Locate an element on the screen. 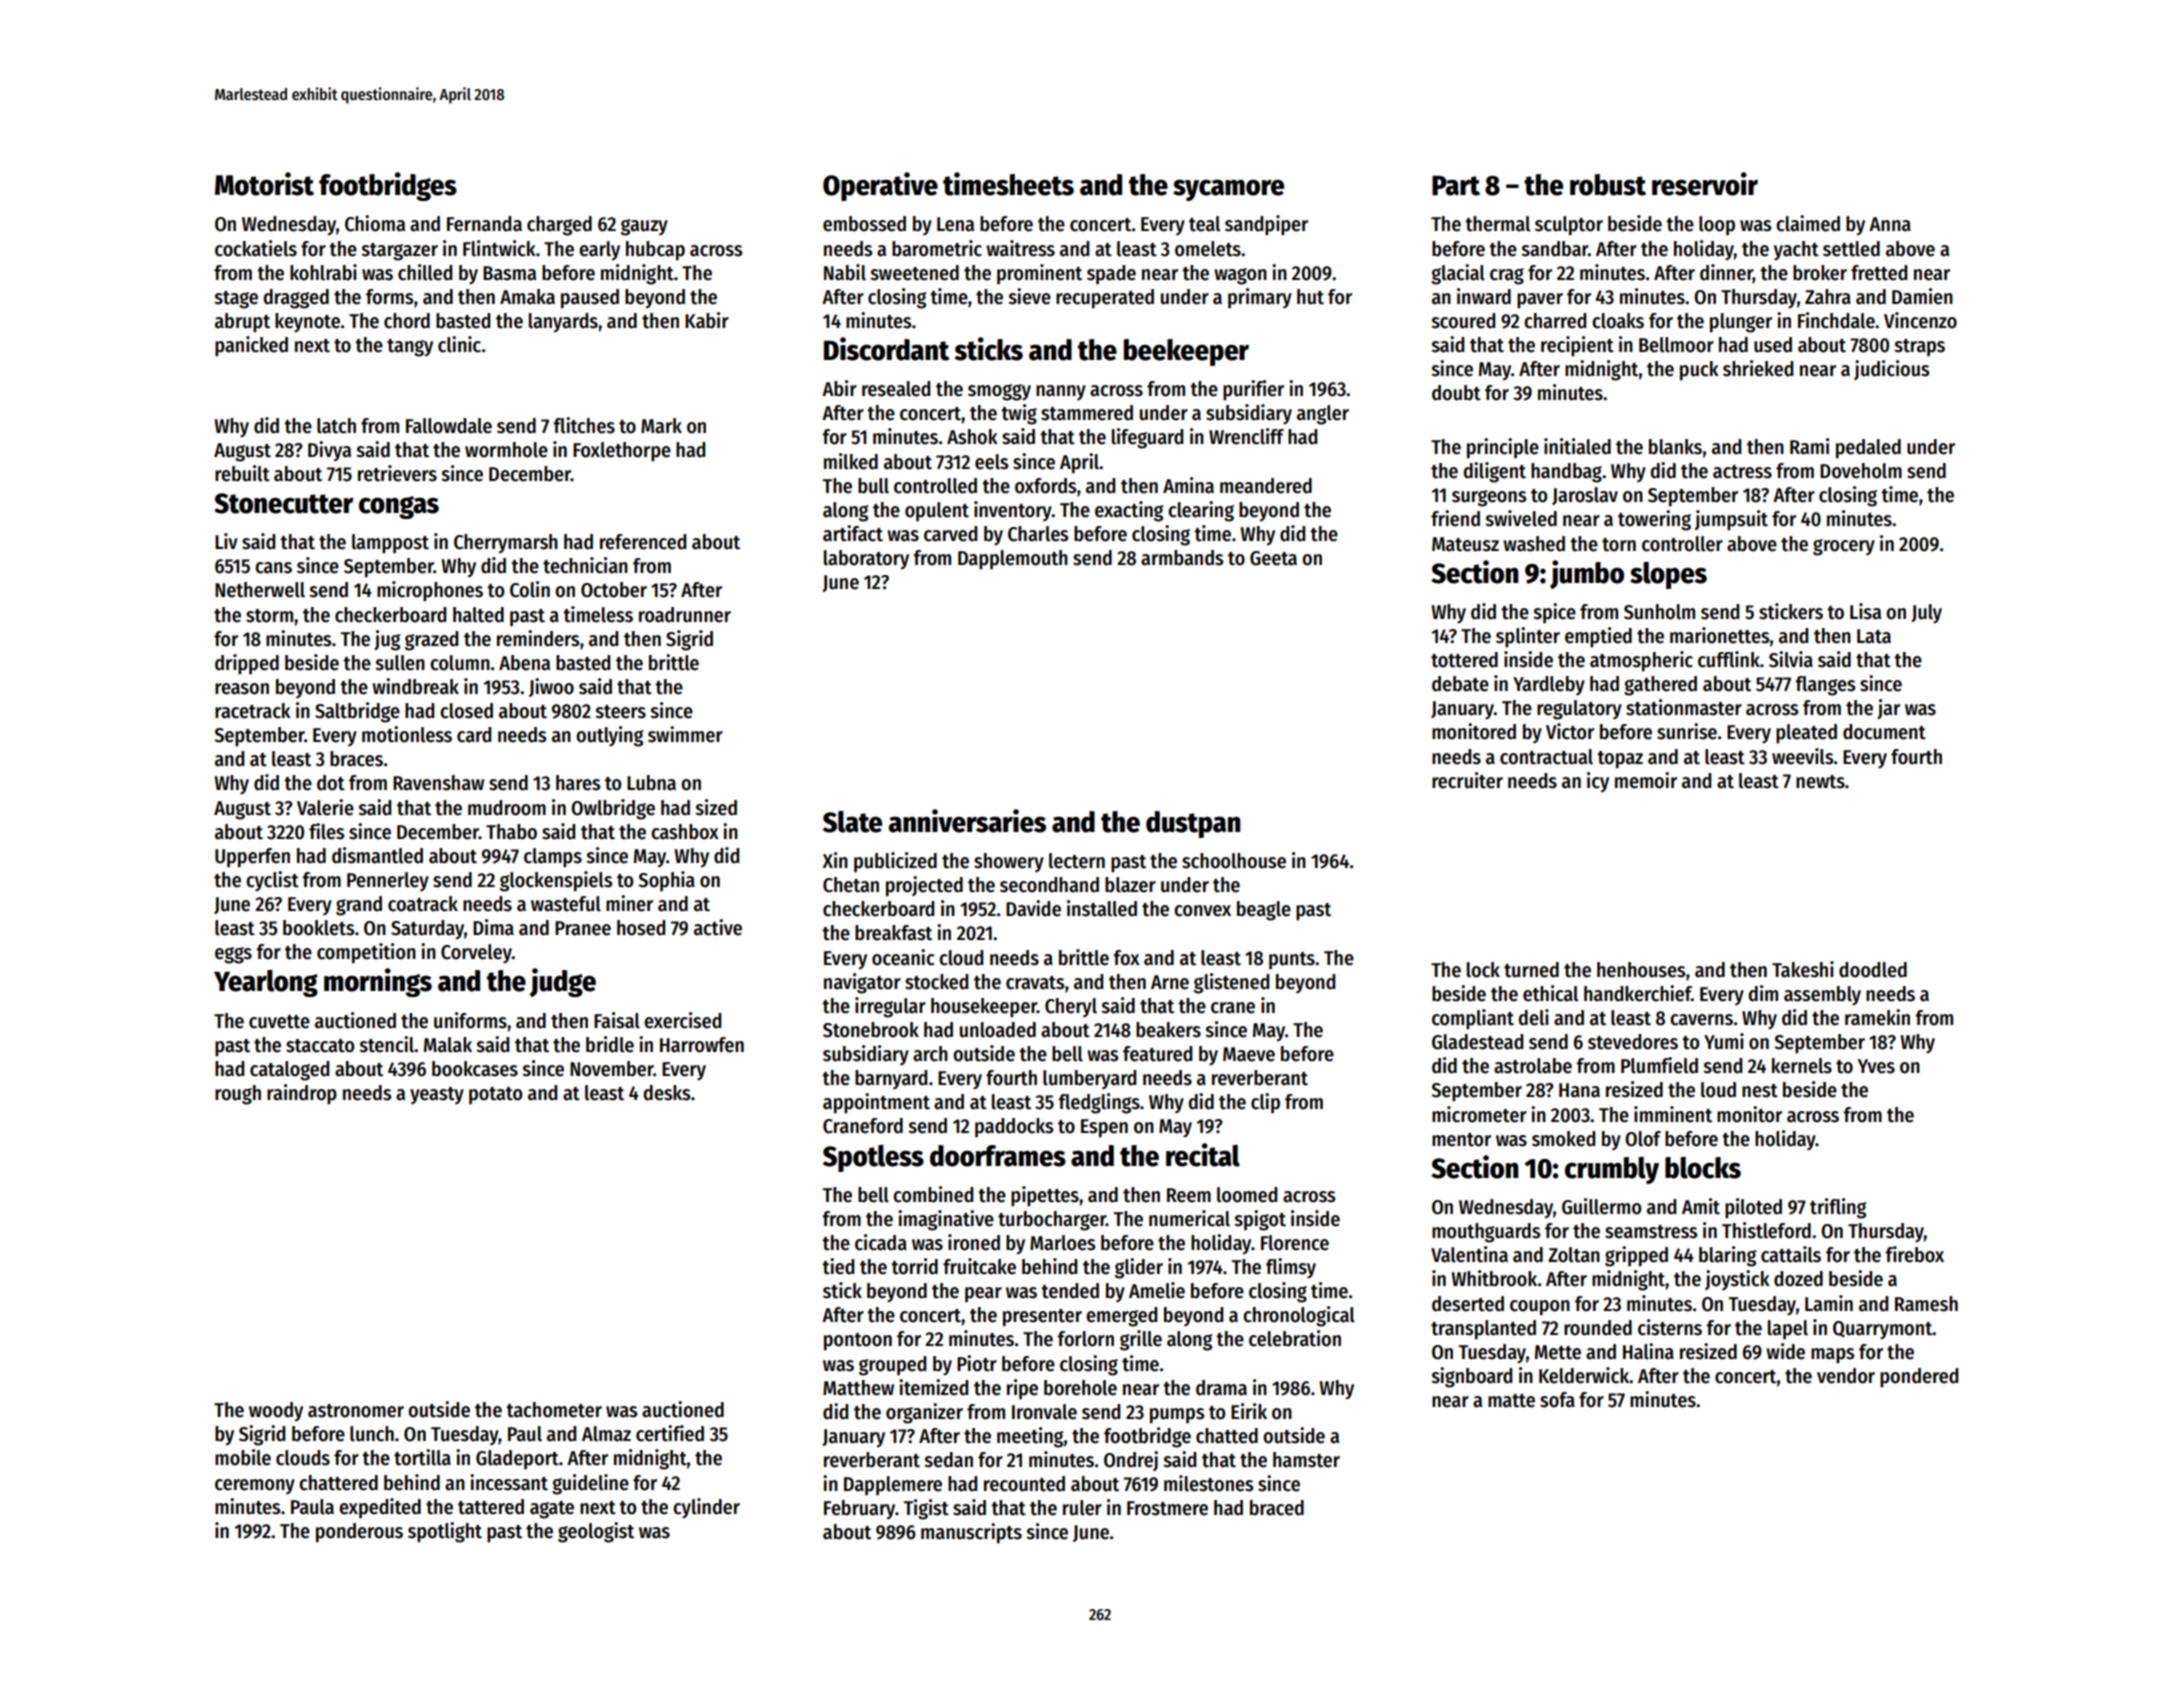 The image size is (2178, 1683). pontoon is located at coordinates (858, 1342).
